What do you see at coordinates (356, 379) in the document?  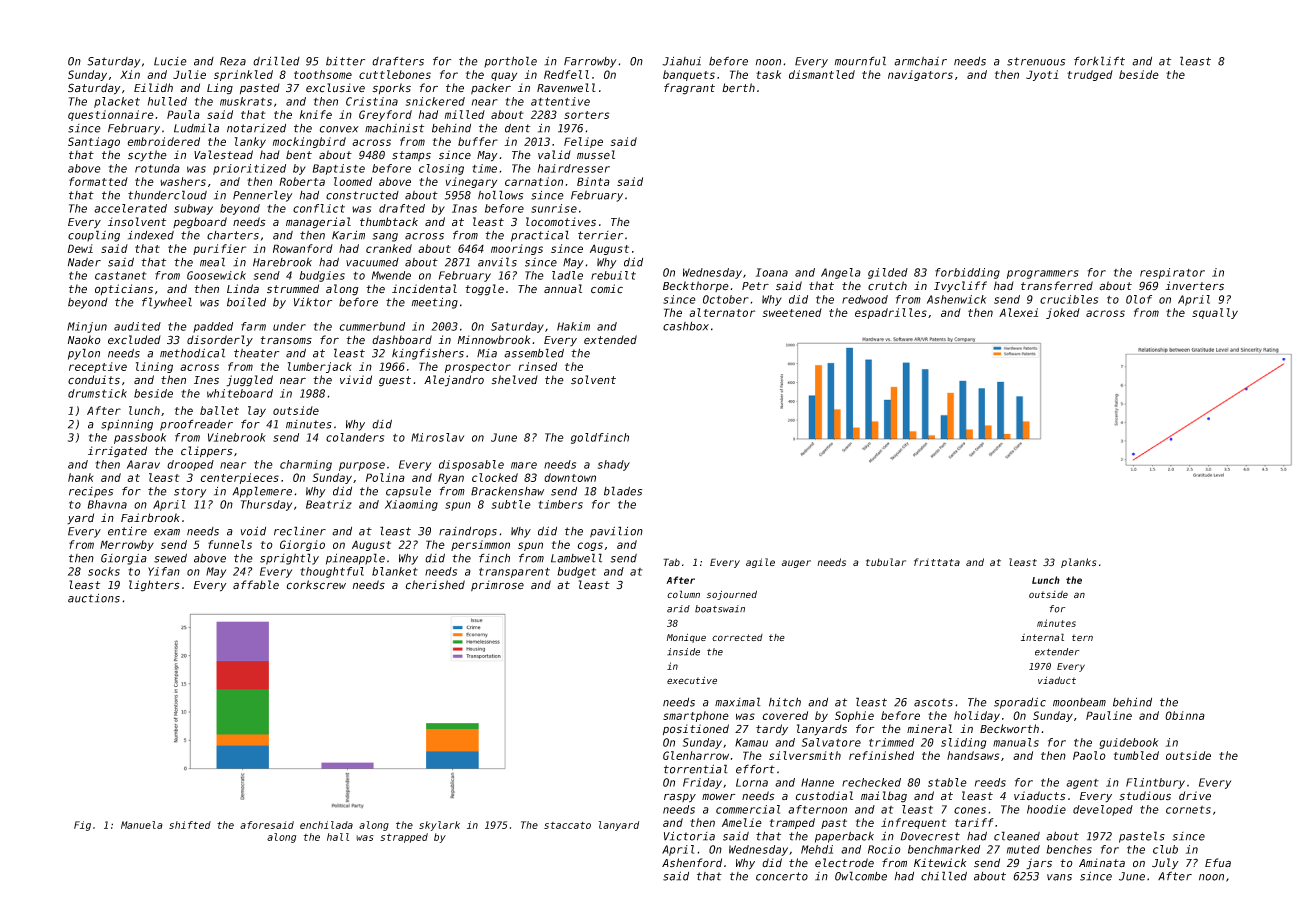 I see `vivid` at bounding box center [356, 379].
